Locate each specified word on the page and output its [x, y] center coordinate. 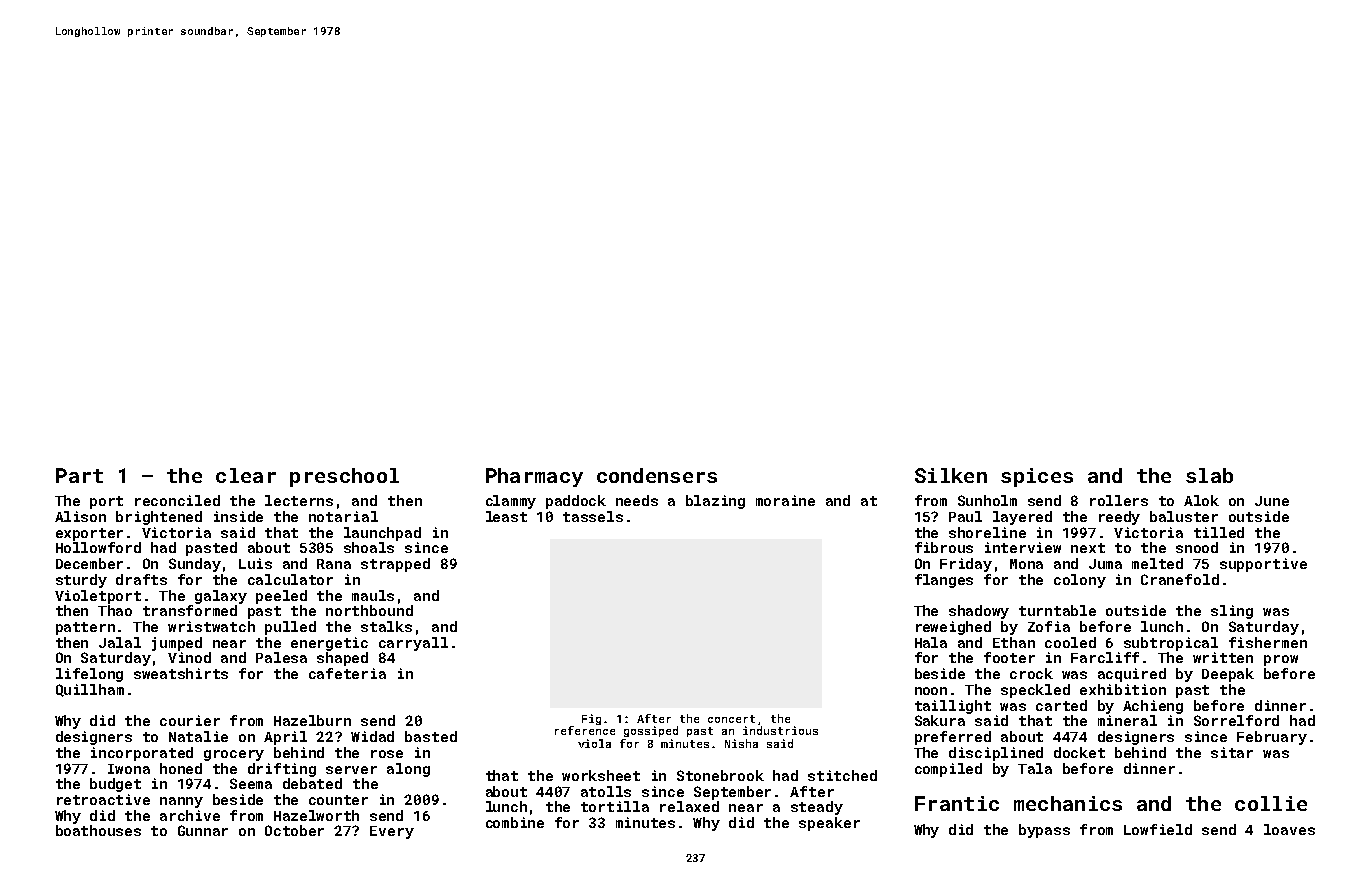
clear [246, 475]
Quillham [90, 690]
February [1272, 738]
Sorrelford [1236, 720]
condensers [657, 475]
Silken [951, 475]
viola [594, 743]
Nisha [741, 743]
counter [338, 800]
